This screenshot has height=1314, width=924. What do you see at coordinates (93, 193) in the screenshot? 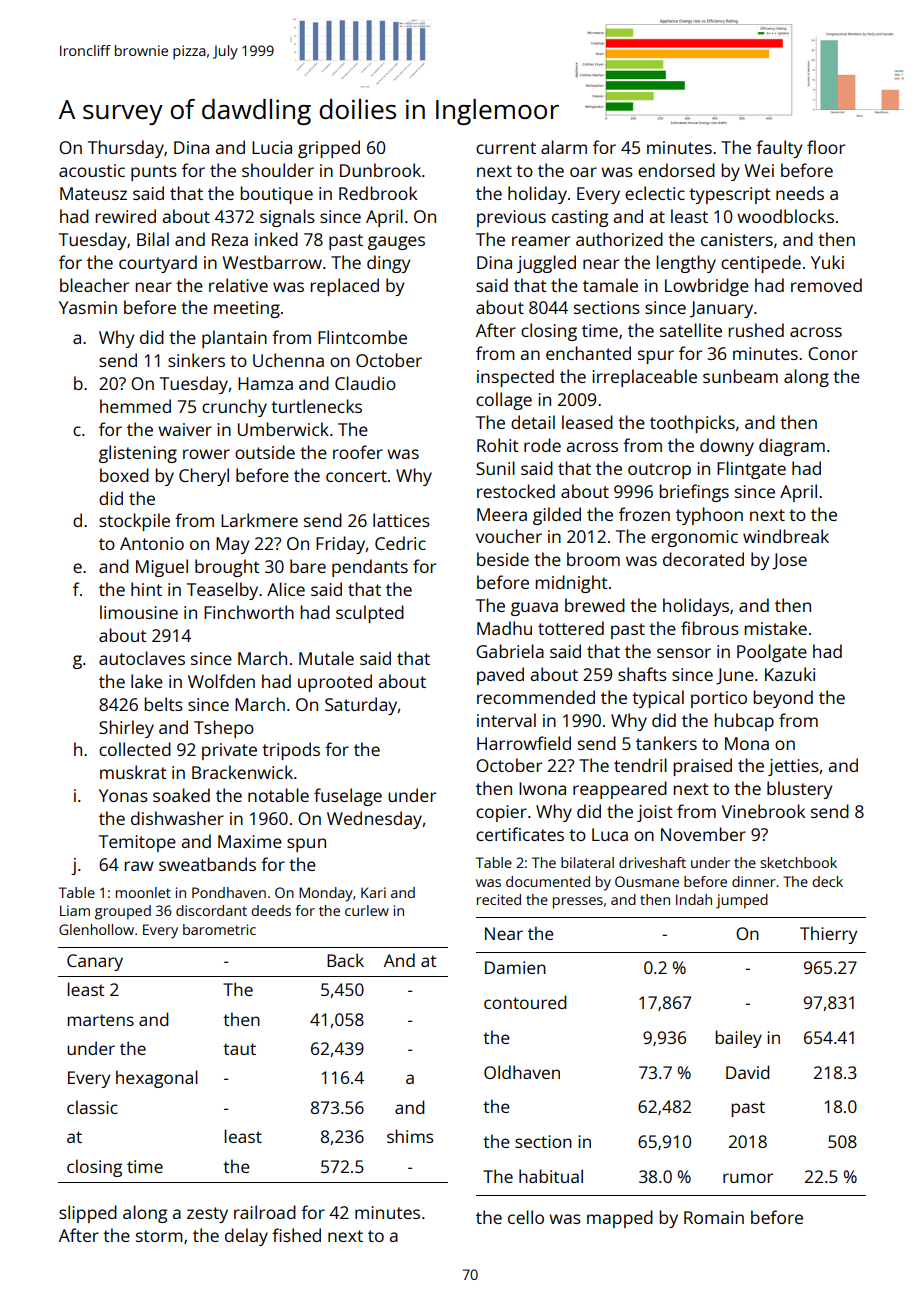
I see `Mateusz` at bounding box center [93, 193].
